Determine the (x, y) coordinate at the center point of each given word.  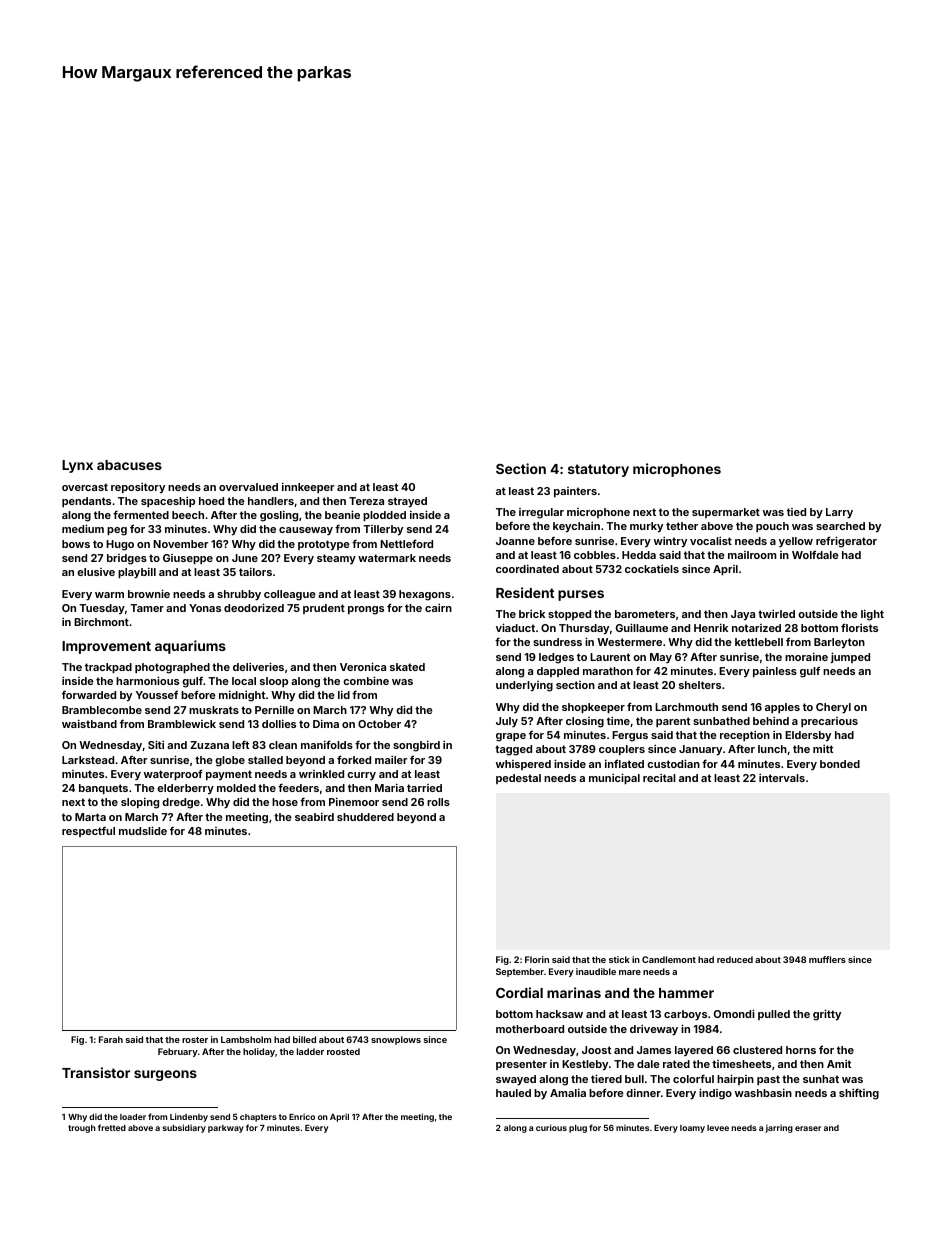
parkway (226, 1129)
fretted (112, 1127)
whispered (523, 765)
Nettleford (406, 543)
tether (682, 526)
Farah (111, 1039)
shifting (859, 1094)
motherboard (530, 1029)
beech (188, 515)
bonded (840, 764)
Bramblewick (182, 724)
